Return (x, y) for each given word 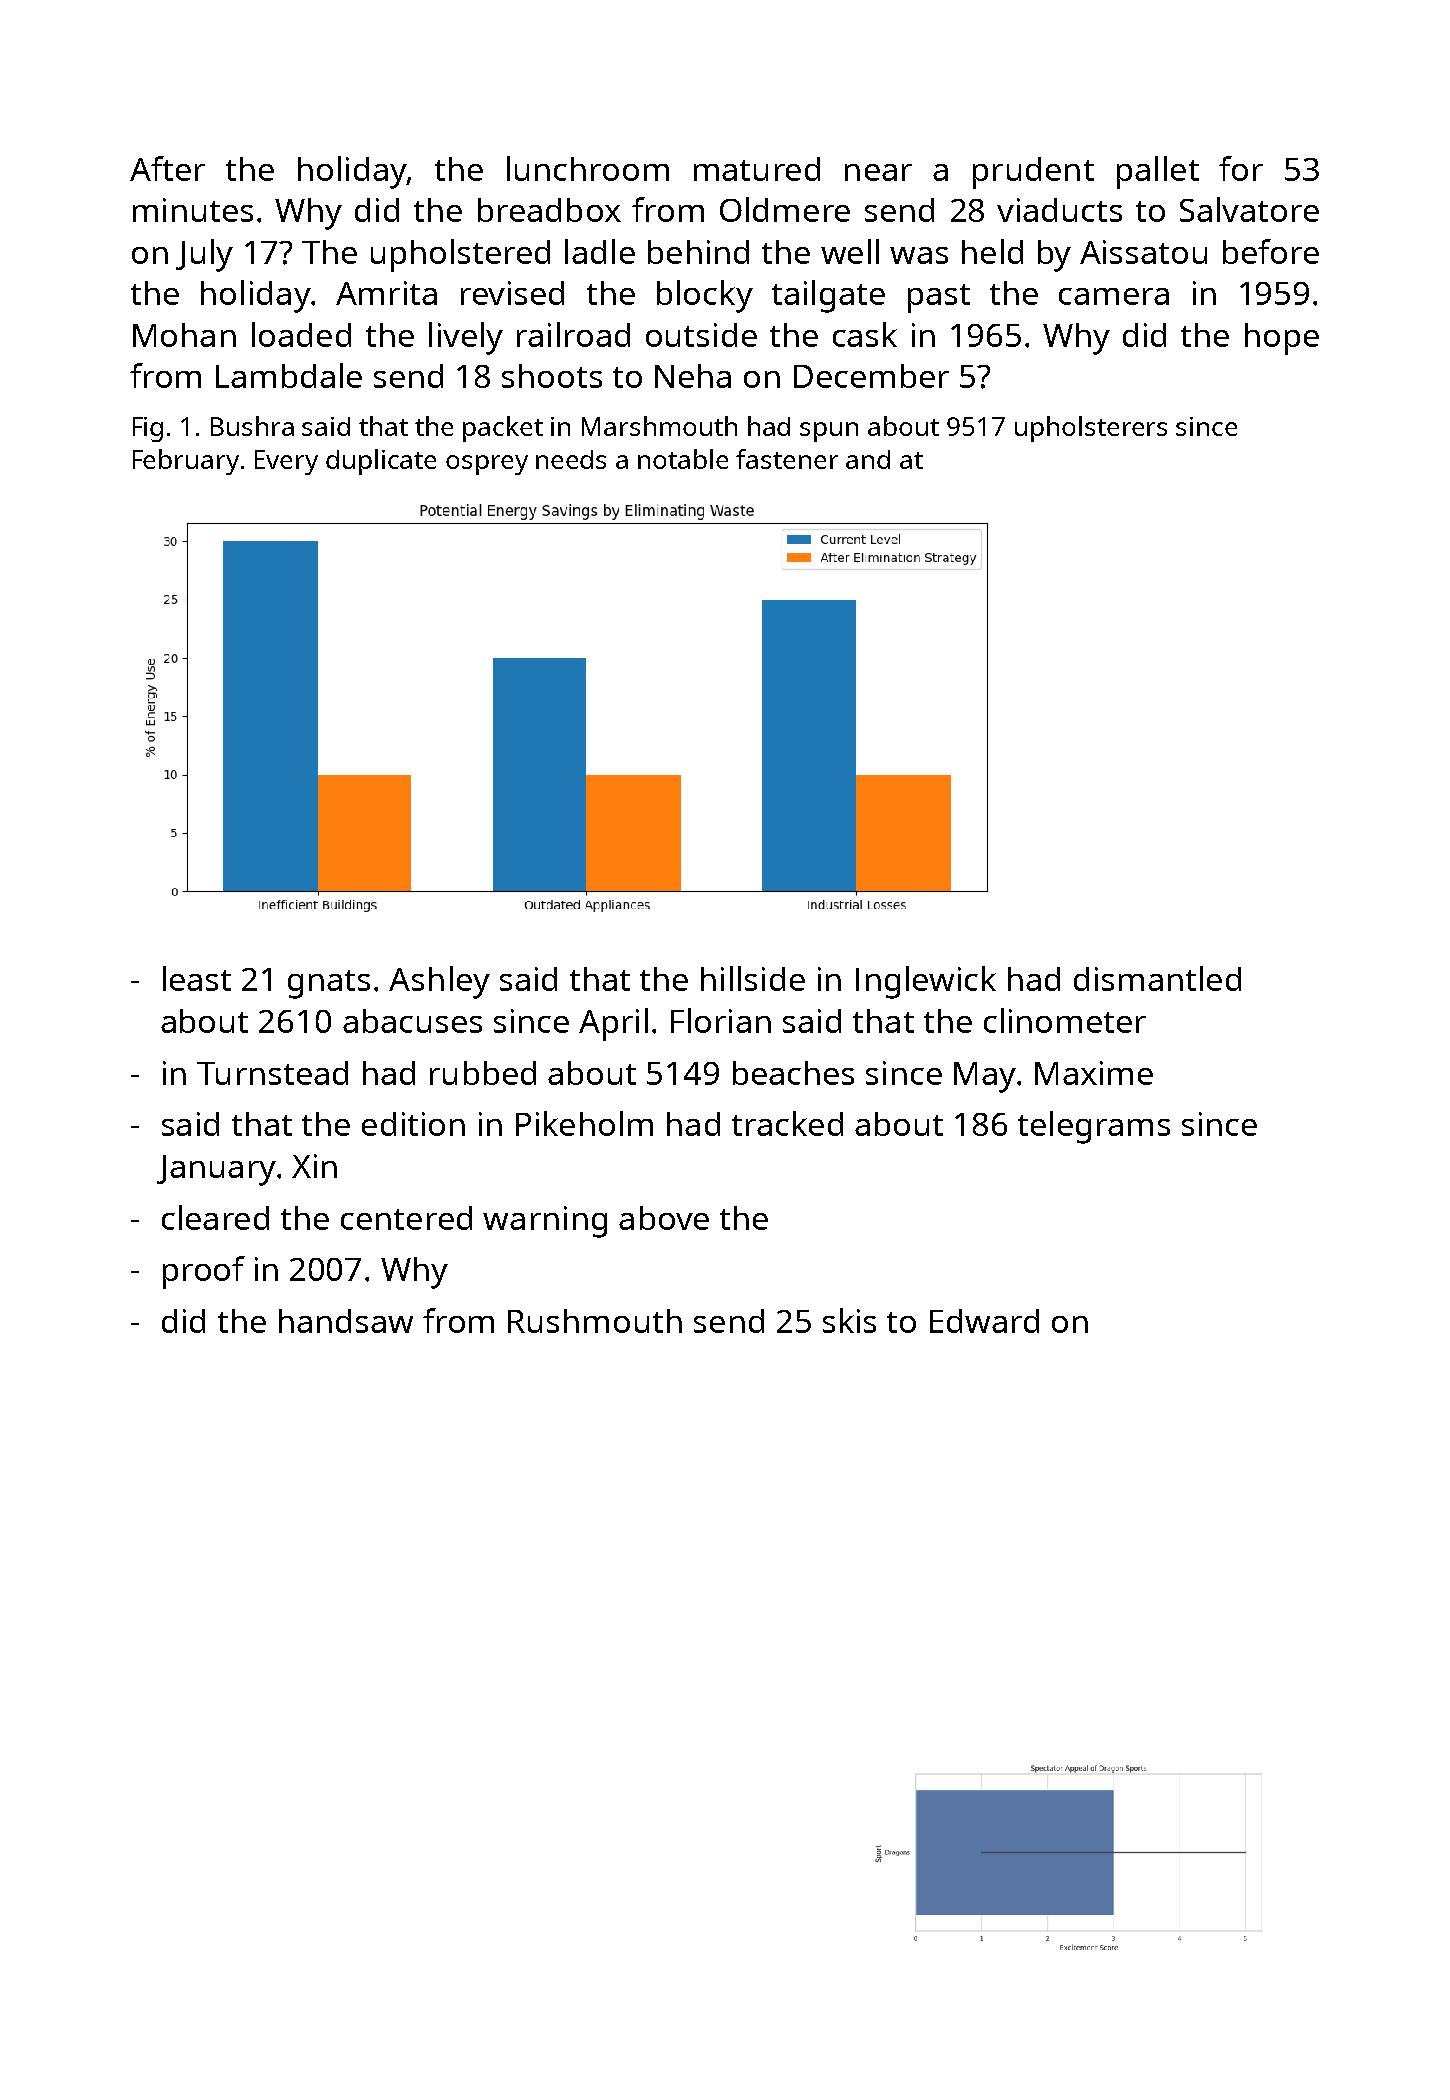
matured (757, 169)
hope (1282, 339)
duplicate (381, 462)
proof (204, 1272)
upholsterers (1091, 429)
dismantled (1157, 978)
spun (829, 432)
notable (683, 459)
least (197, 978)
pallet (1158, 172)
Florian (721, 1020)
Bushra (252, 426)
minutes (193, 210)
